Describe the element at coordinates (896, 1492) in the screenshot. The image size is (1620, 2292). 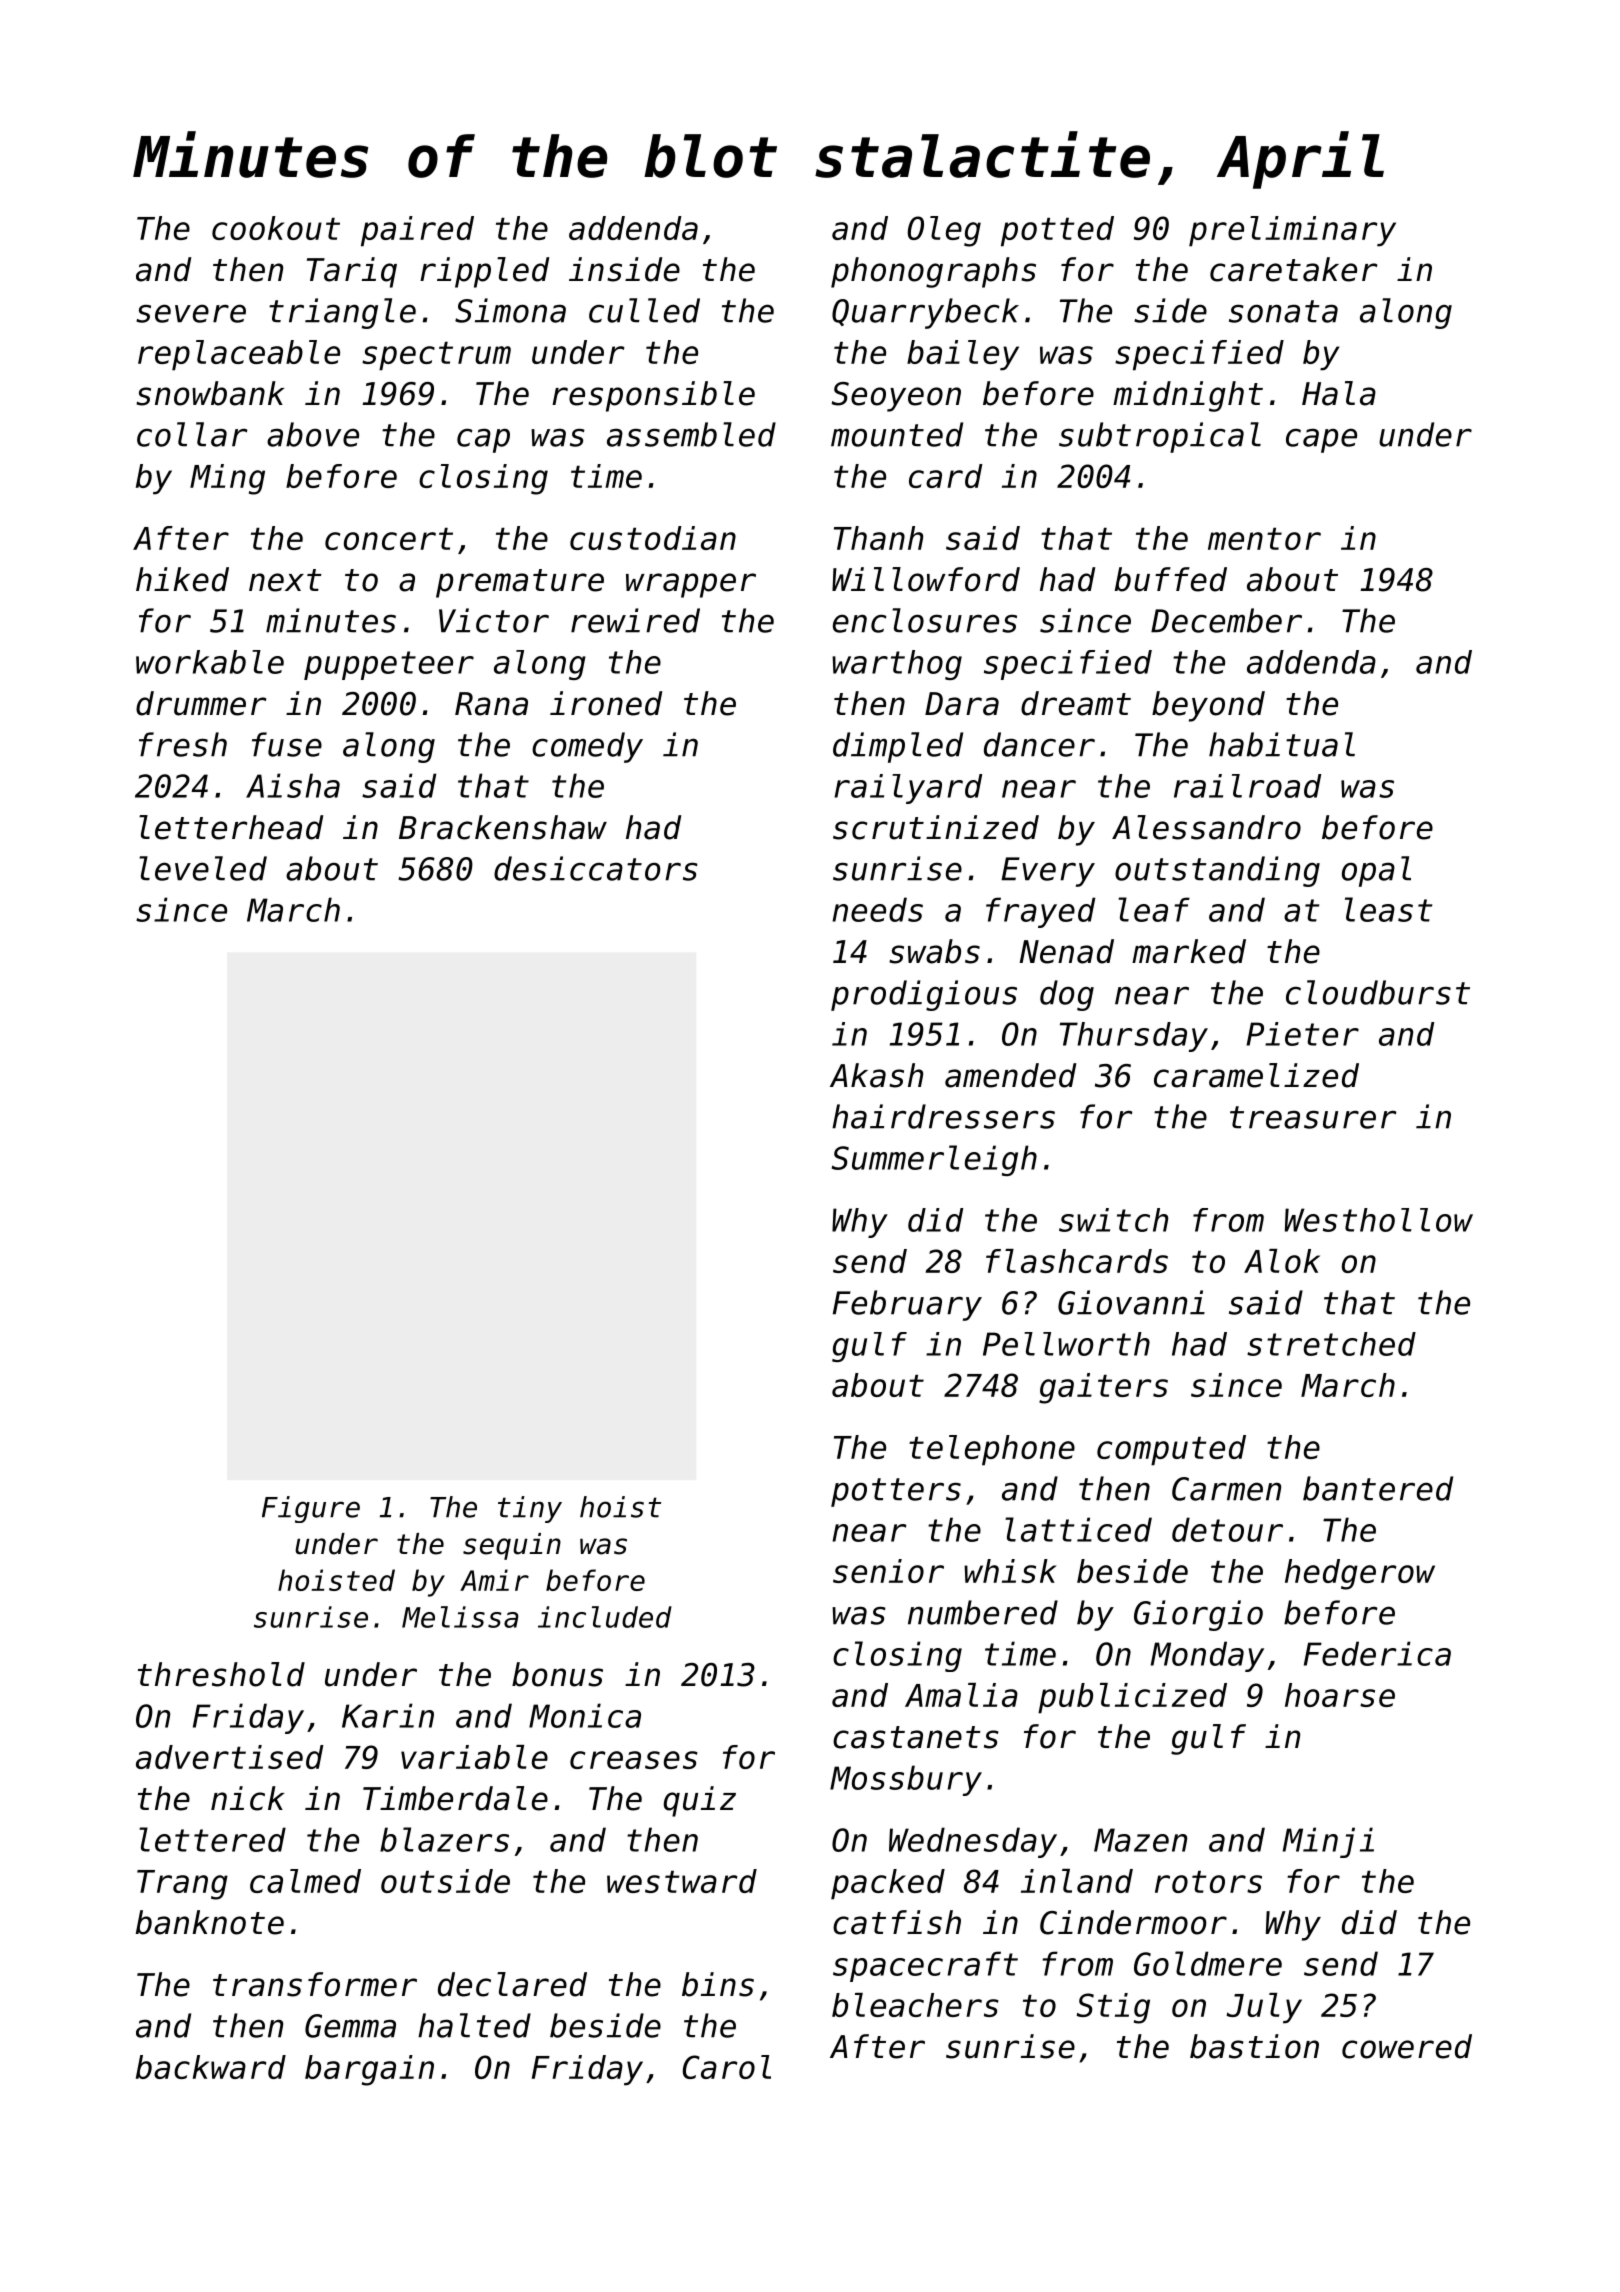
I see `potters` at that location.
